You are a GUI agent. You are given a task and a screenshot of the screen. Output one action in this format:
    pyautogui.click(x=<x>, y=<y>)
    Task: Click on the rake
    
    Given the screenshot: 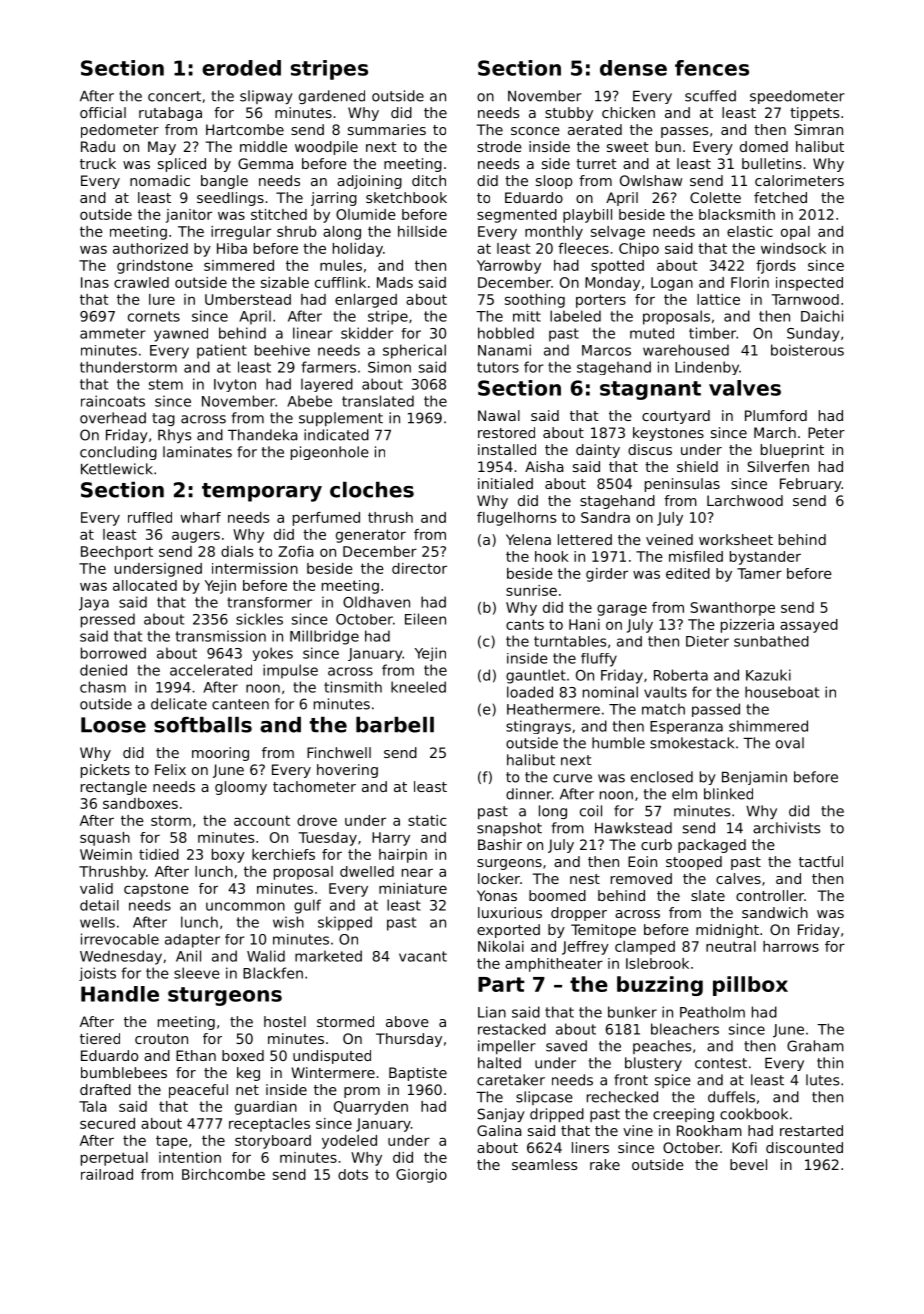 What is the action you would take?
    pyautogui.click(x=605, y=1164)
